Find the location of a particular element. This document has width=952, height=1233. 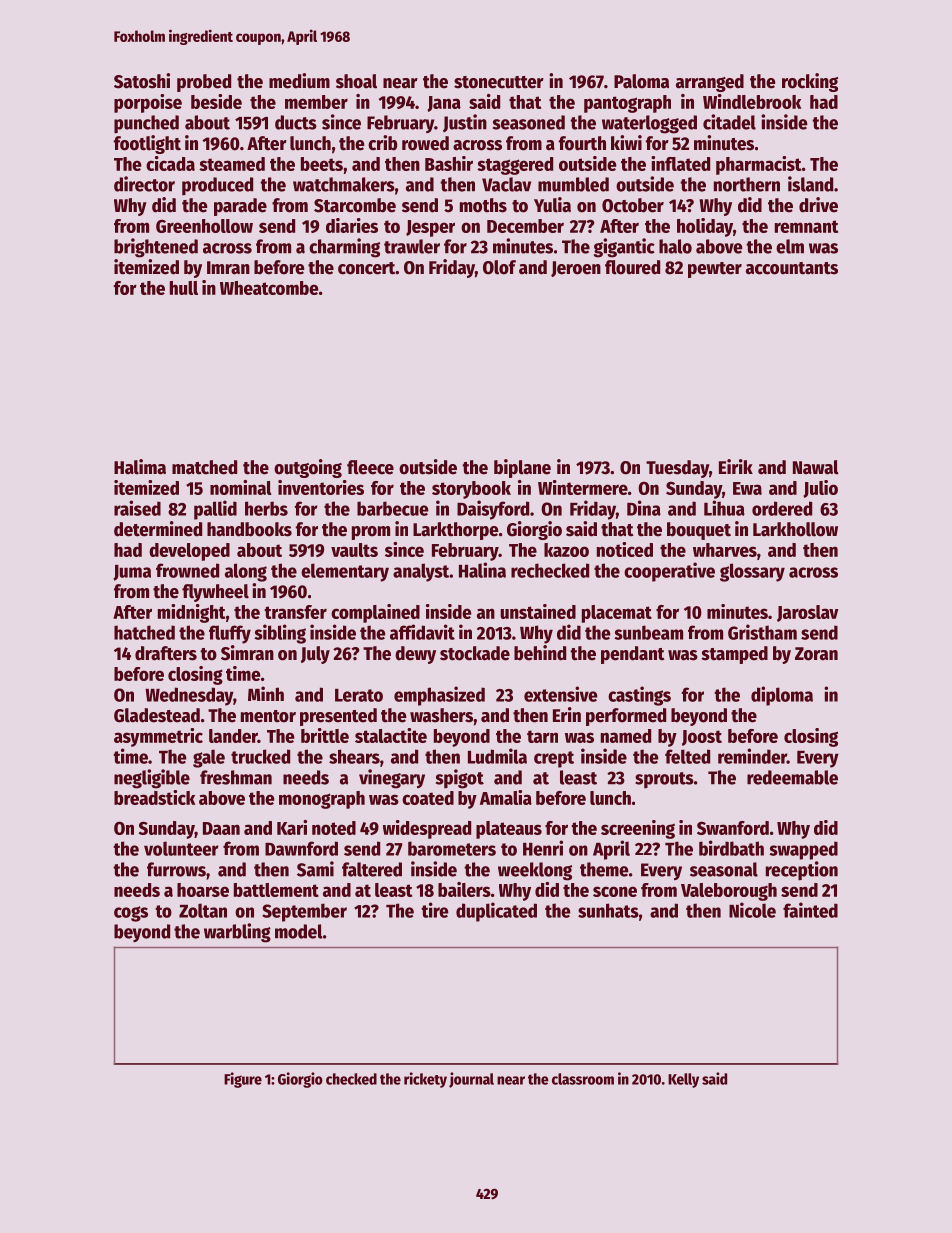

placemat is located at coordinates (617, 614).
